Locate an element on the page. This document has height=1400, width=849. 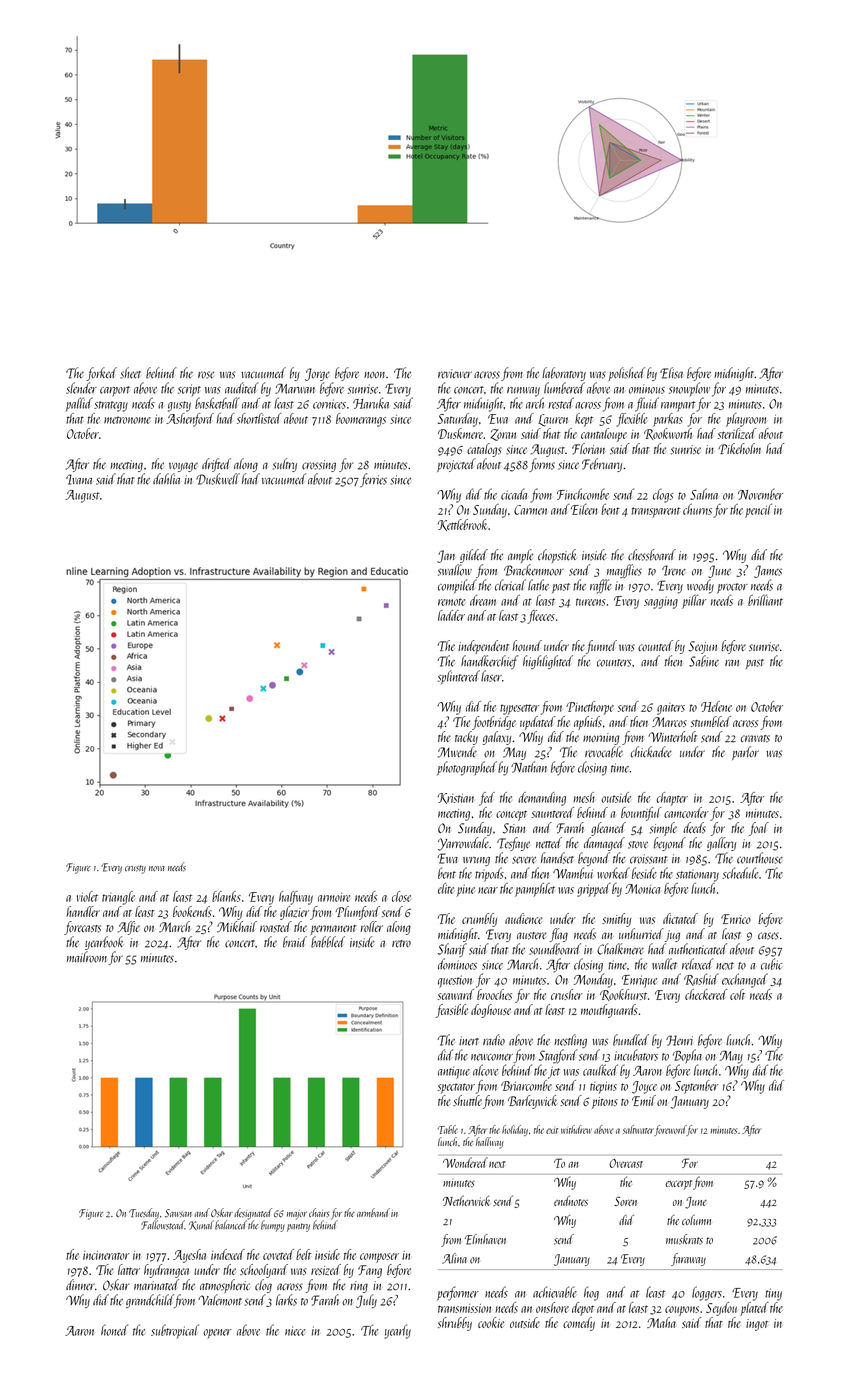
audience is located at coordinates (523, 918).
